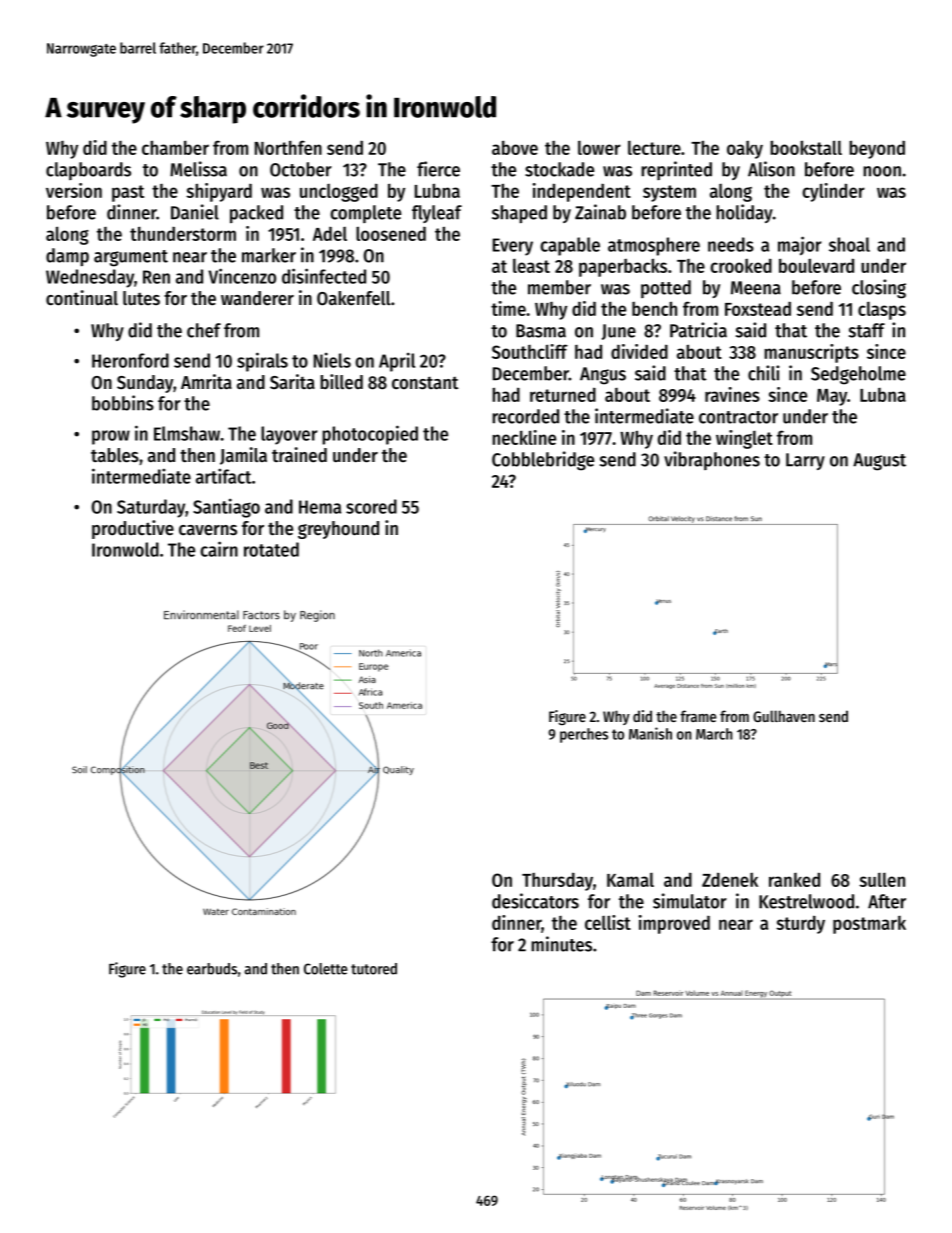  What do you see at coordinates (212, 969) in the page?
I see `earbuds` at bounding box center [212, 969].
